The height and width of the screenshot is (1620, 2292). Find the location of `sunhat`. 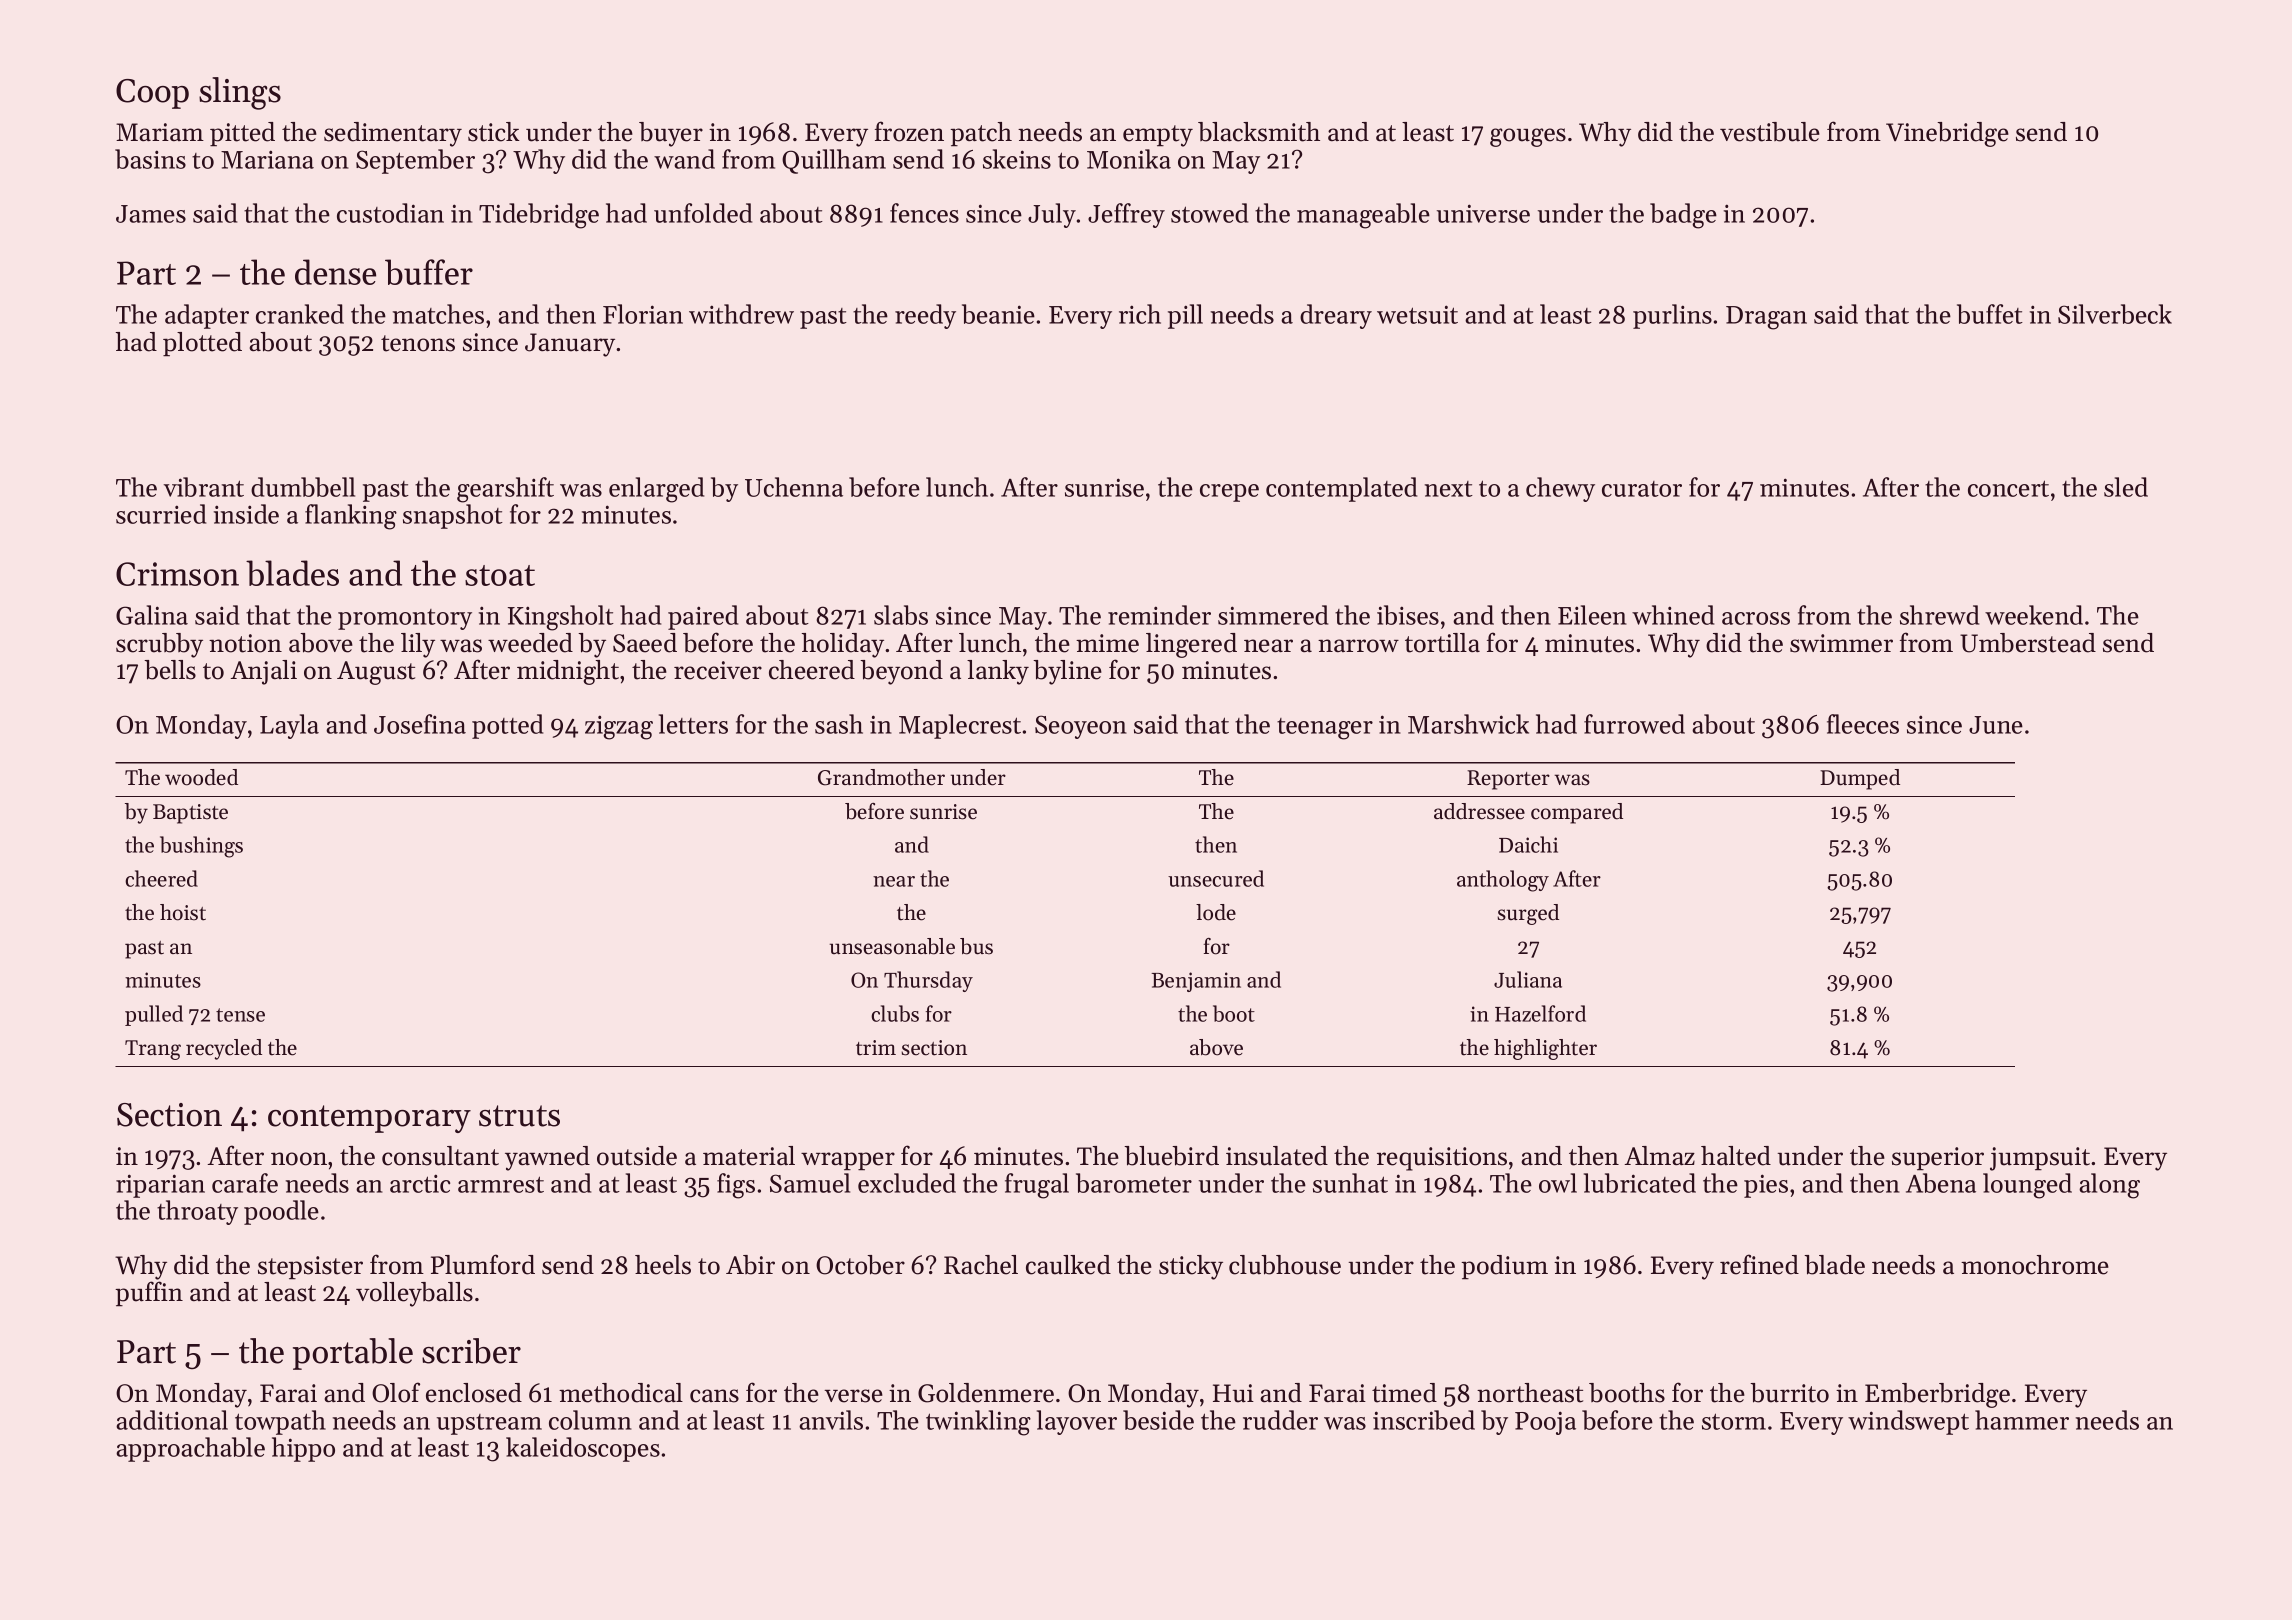

sunhat is located at coordinates (1350, 1183).
